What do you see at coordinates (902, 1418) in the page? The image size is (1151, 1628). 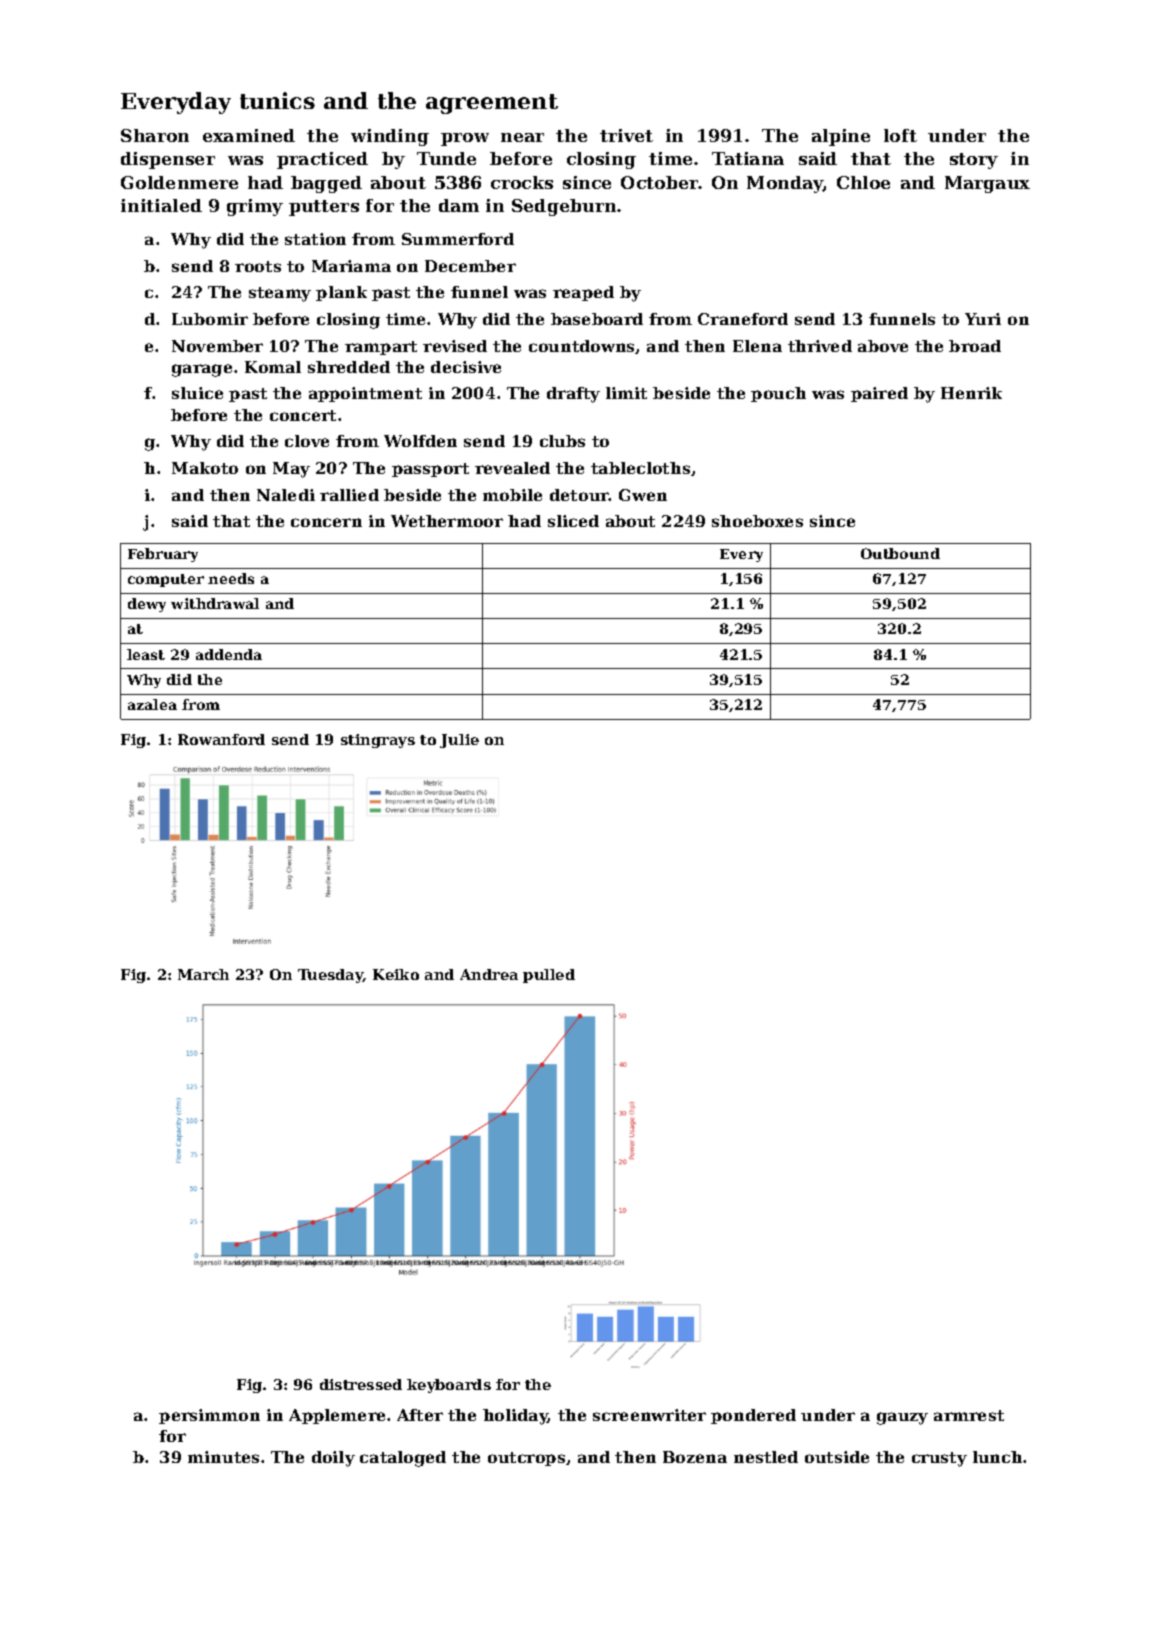 I see `gauzy` at bounding box center [902, 1418].
